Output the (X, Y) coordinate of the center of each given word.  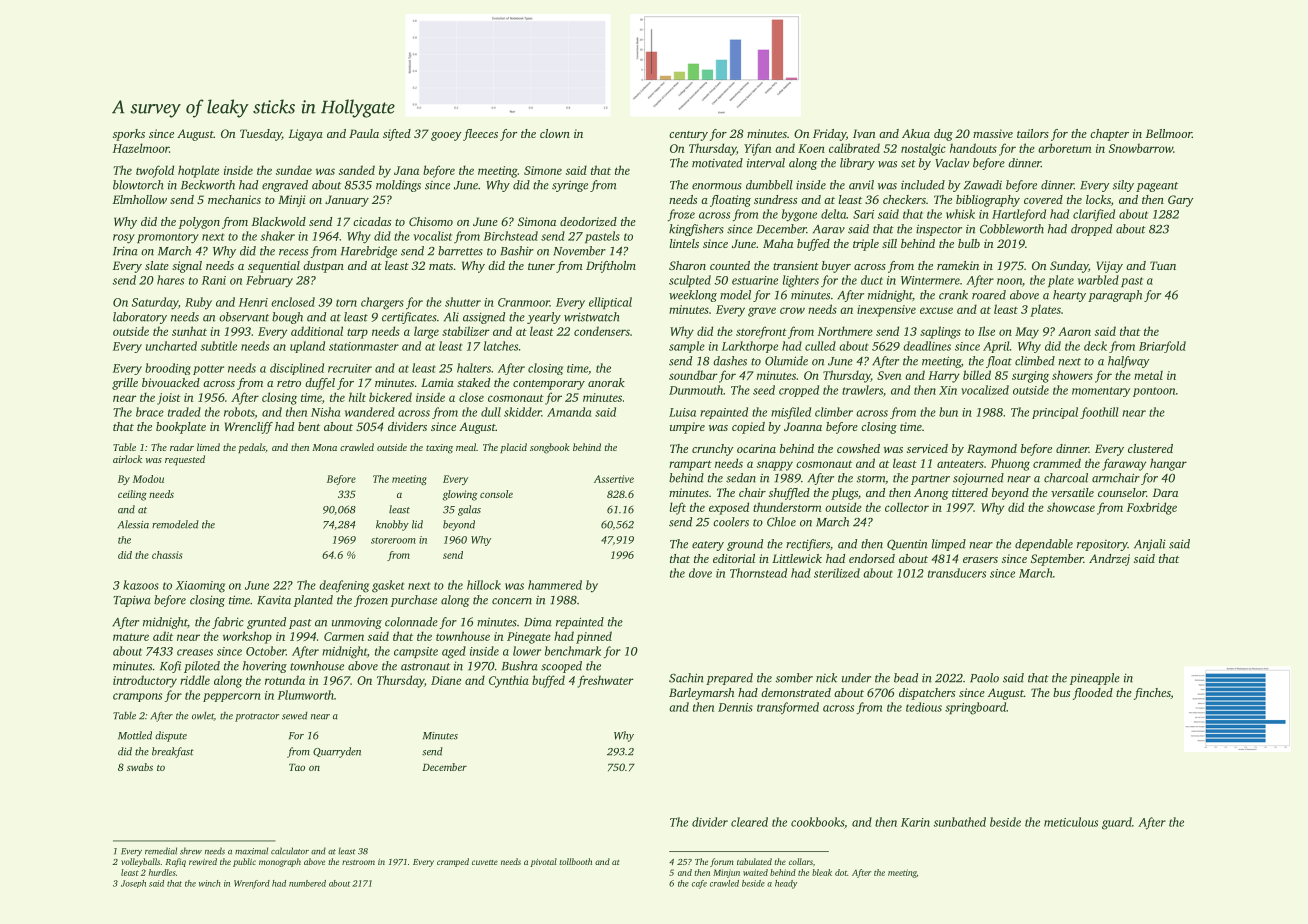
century (688, 136)
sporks (129, 135)
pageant (1157, 187)
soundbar (693, 375)
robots (239, 413)
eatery (708, 546)
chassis (167, 555)
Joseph (133, 884)
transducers (957, 573)
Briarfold (1162, 347)
